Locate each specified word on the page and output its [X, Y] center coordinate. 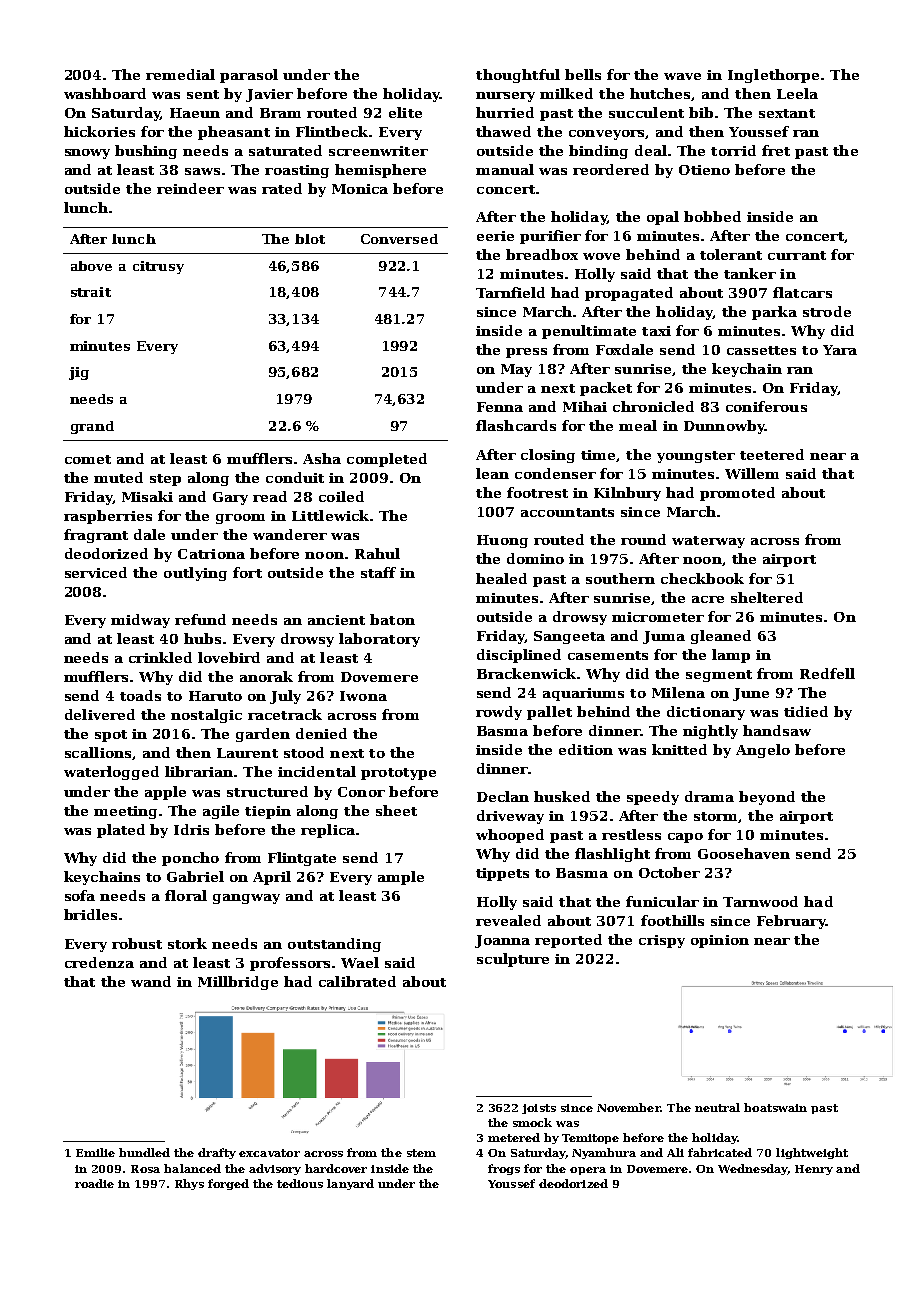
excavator [269, 1153]
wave [682, 76]
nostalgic [206, 716]
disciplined [519, 656]
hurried [505, 112]
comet [88, 459]
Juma [664, 637]
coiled [341, 496]
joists [539, 1109]
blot [310, 239]
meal [638, 425]
